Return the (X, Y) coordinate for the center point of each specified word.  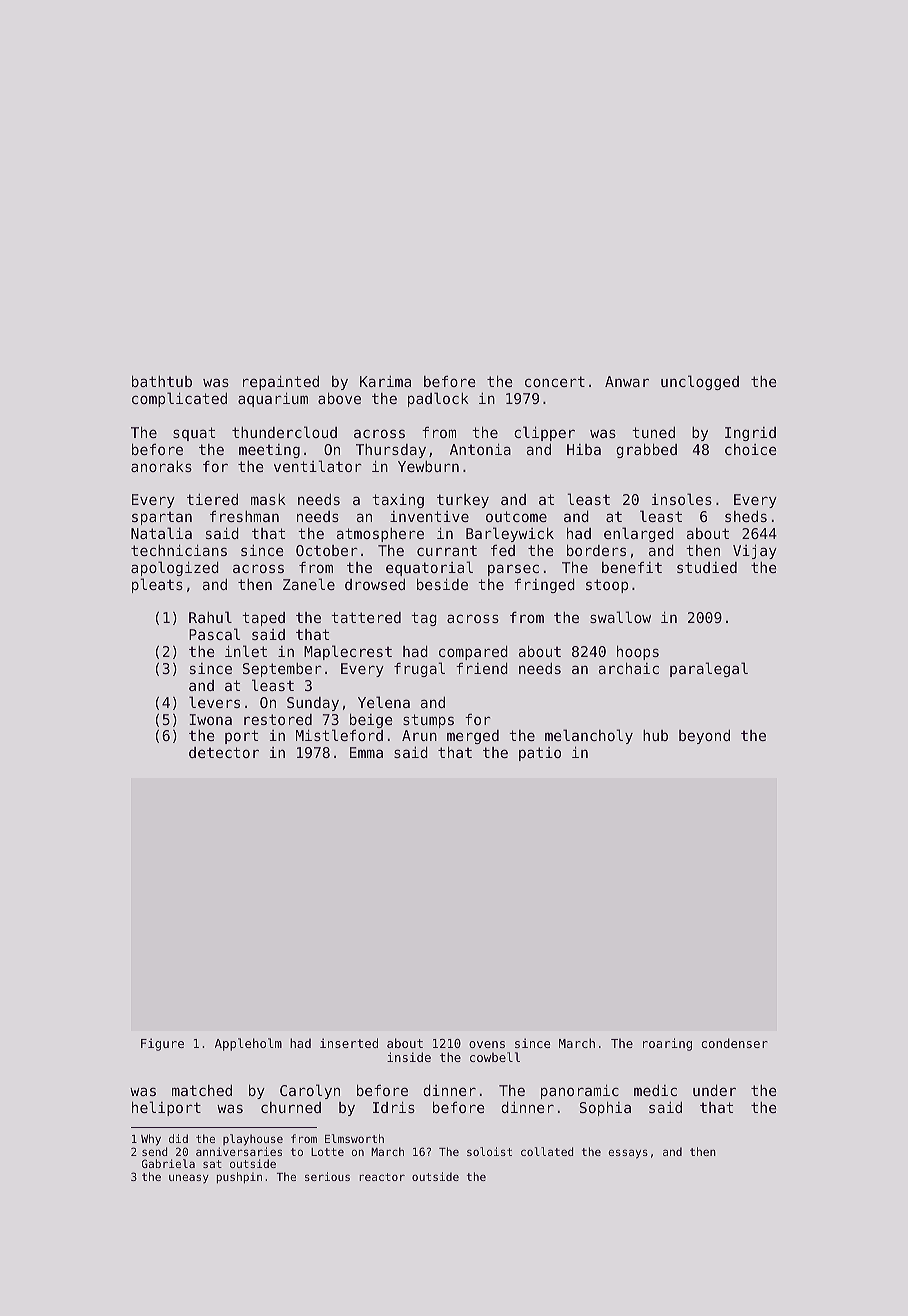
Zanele (309, 584)
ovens (487, 1044)
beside (442, 584)
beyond (704, 737)
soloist (489, 1151)
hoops (638, 653)
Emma (366, 752)
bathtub (162, 381)
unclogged (700, 382)
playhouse (253, 1140)
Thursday (391, 451)
